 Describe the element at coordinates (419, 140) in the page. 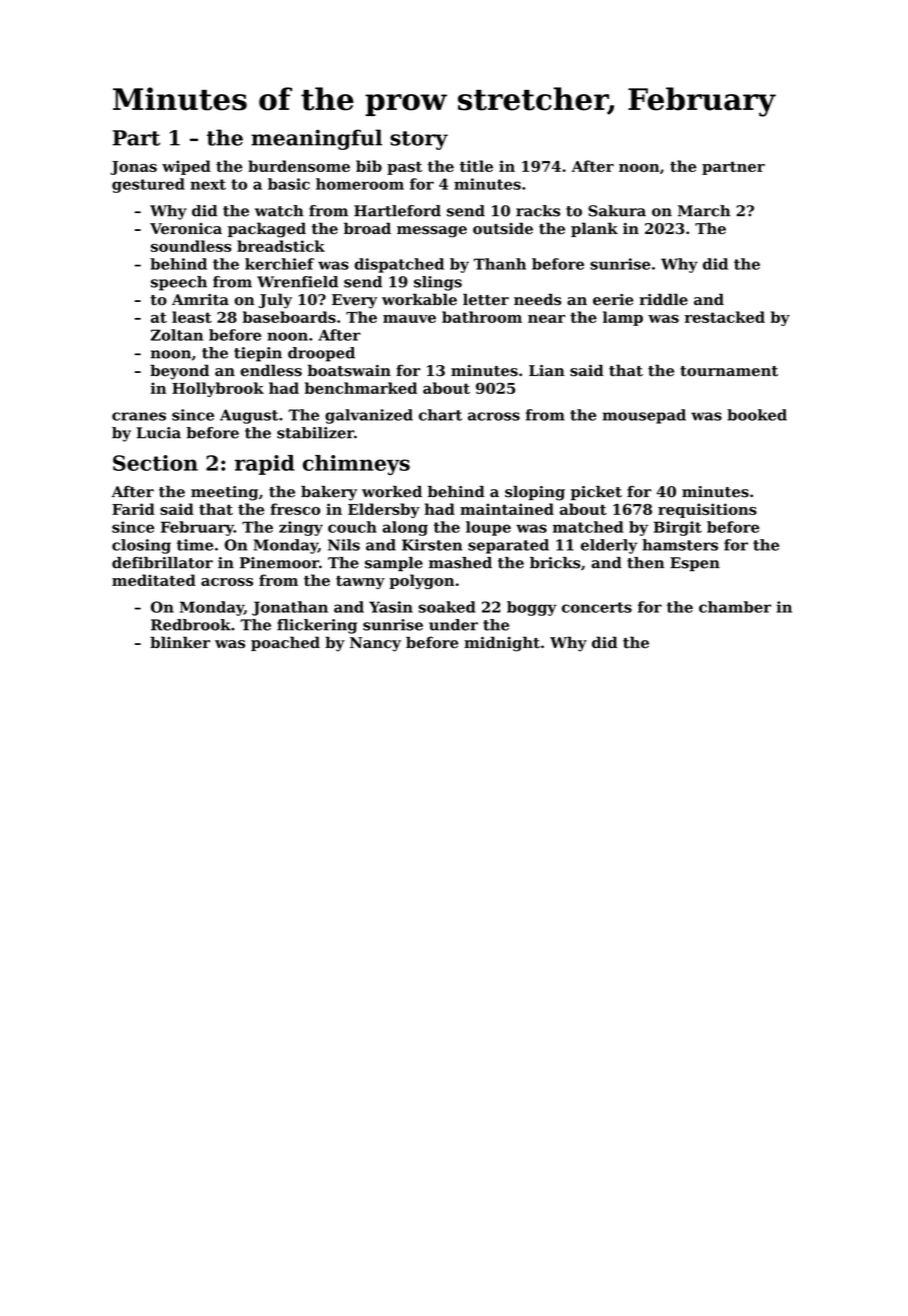

I see `story` at that location.
